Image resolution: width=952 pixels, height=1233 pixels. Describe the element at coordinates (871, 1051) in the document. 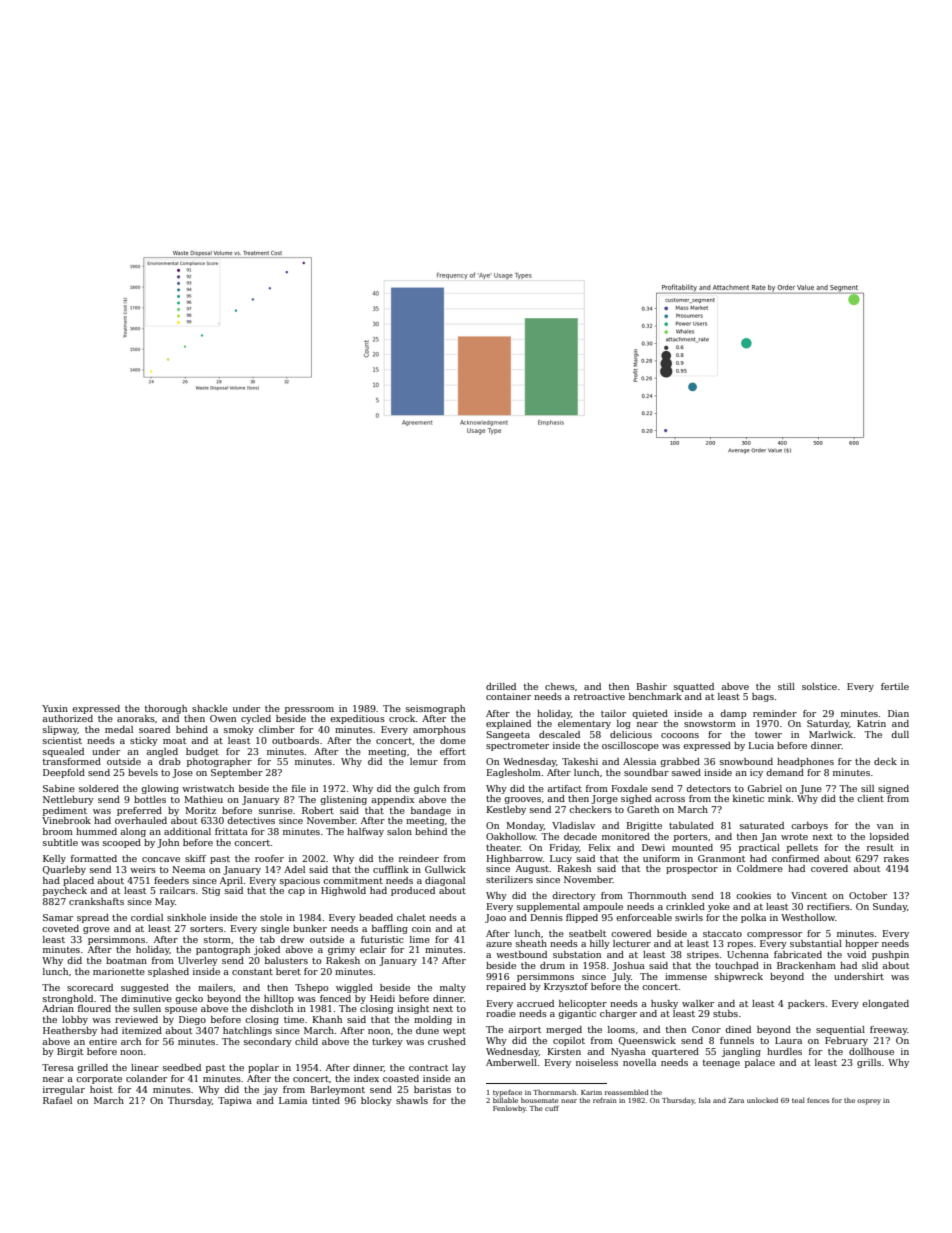

I see `dollhouse` at that location.
